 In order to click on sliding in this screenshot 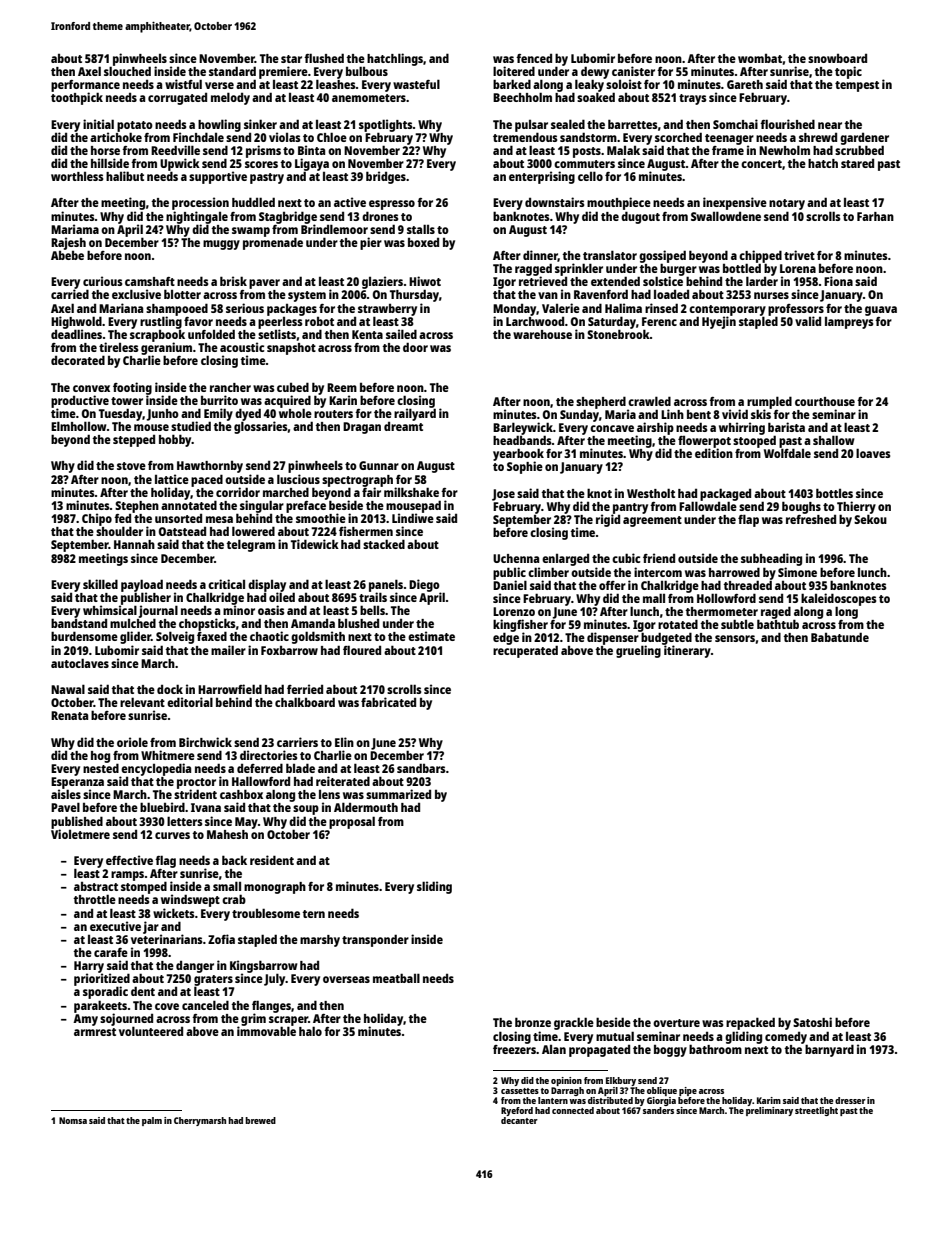, I will do `click(434, 887)`.
